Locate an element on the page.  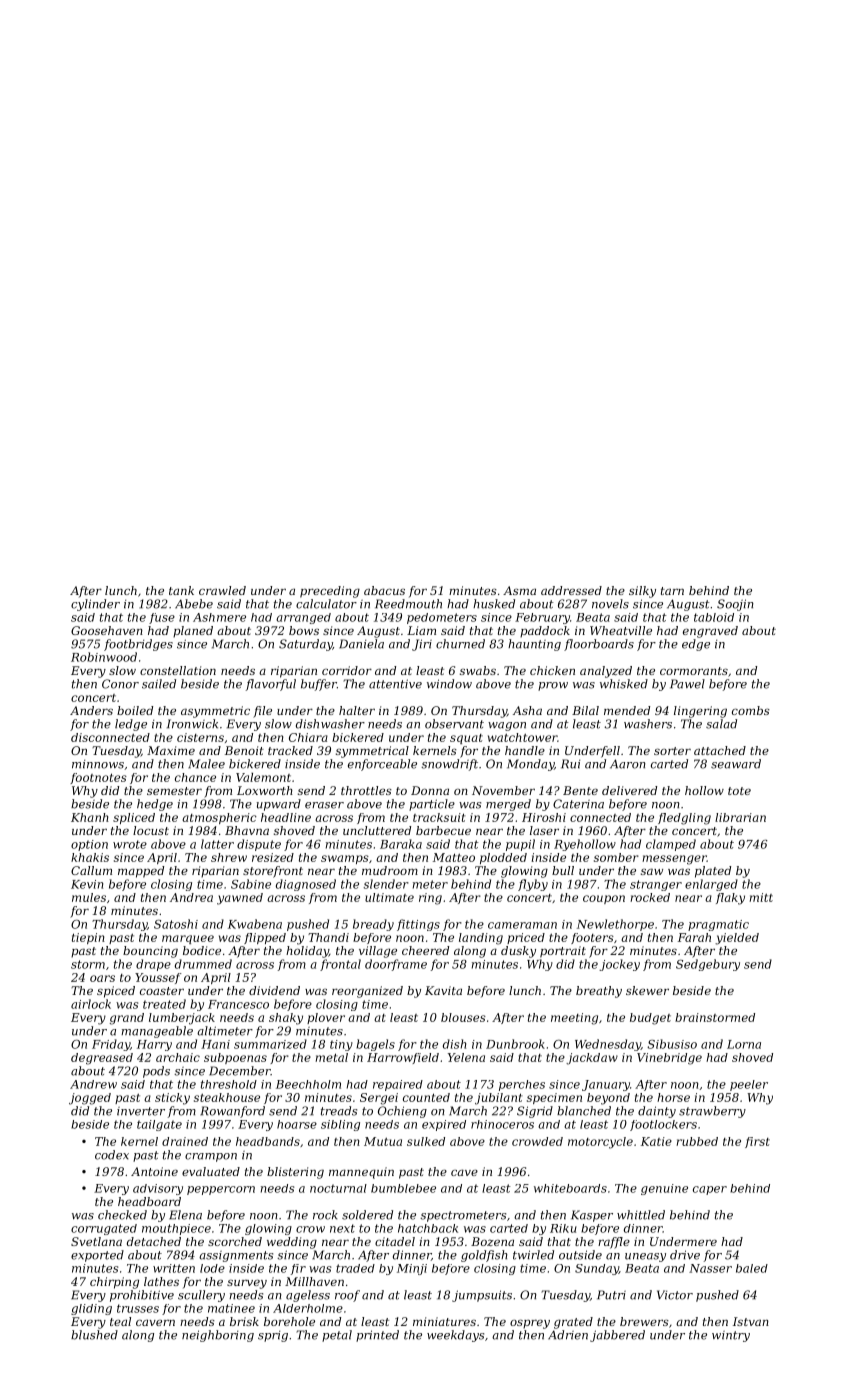
gliding is located at coordinates (91, 1309).
